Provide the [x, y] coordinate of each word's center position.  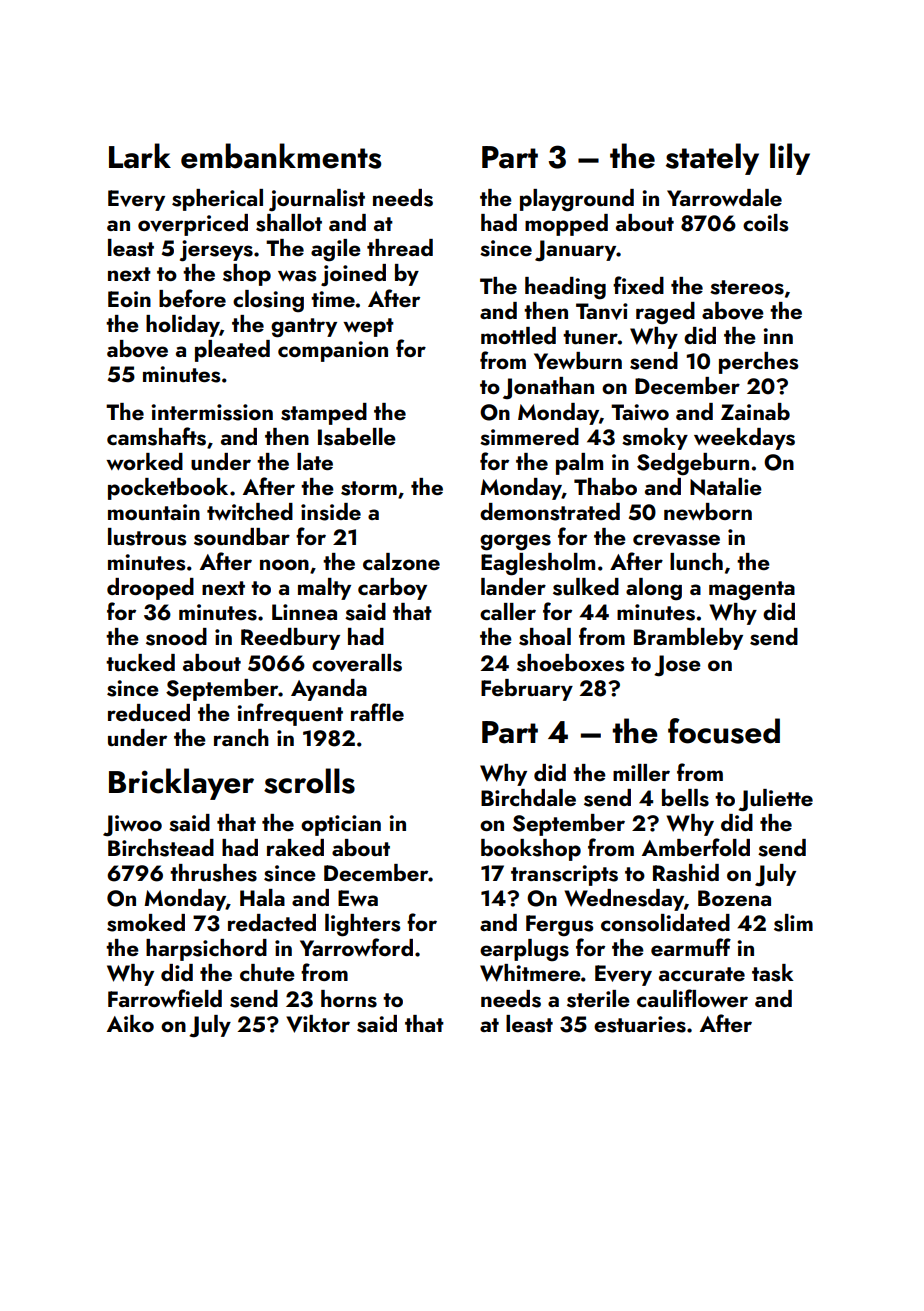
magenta [752, 591]
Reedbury [290, 639]
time [333, 299]
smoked [146, 923]
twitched [250, 511]
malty [324, 589]
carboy [392, 589]
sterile [598, 999]
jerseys [216, 251]
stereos [747, 287]
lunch [696, 561]
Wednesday [624, 900]
